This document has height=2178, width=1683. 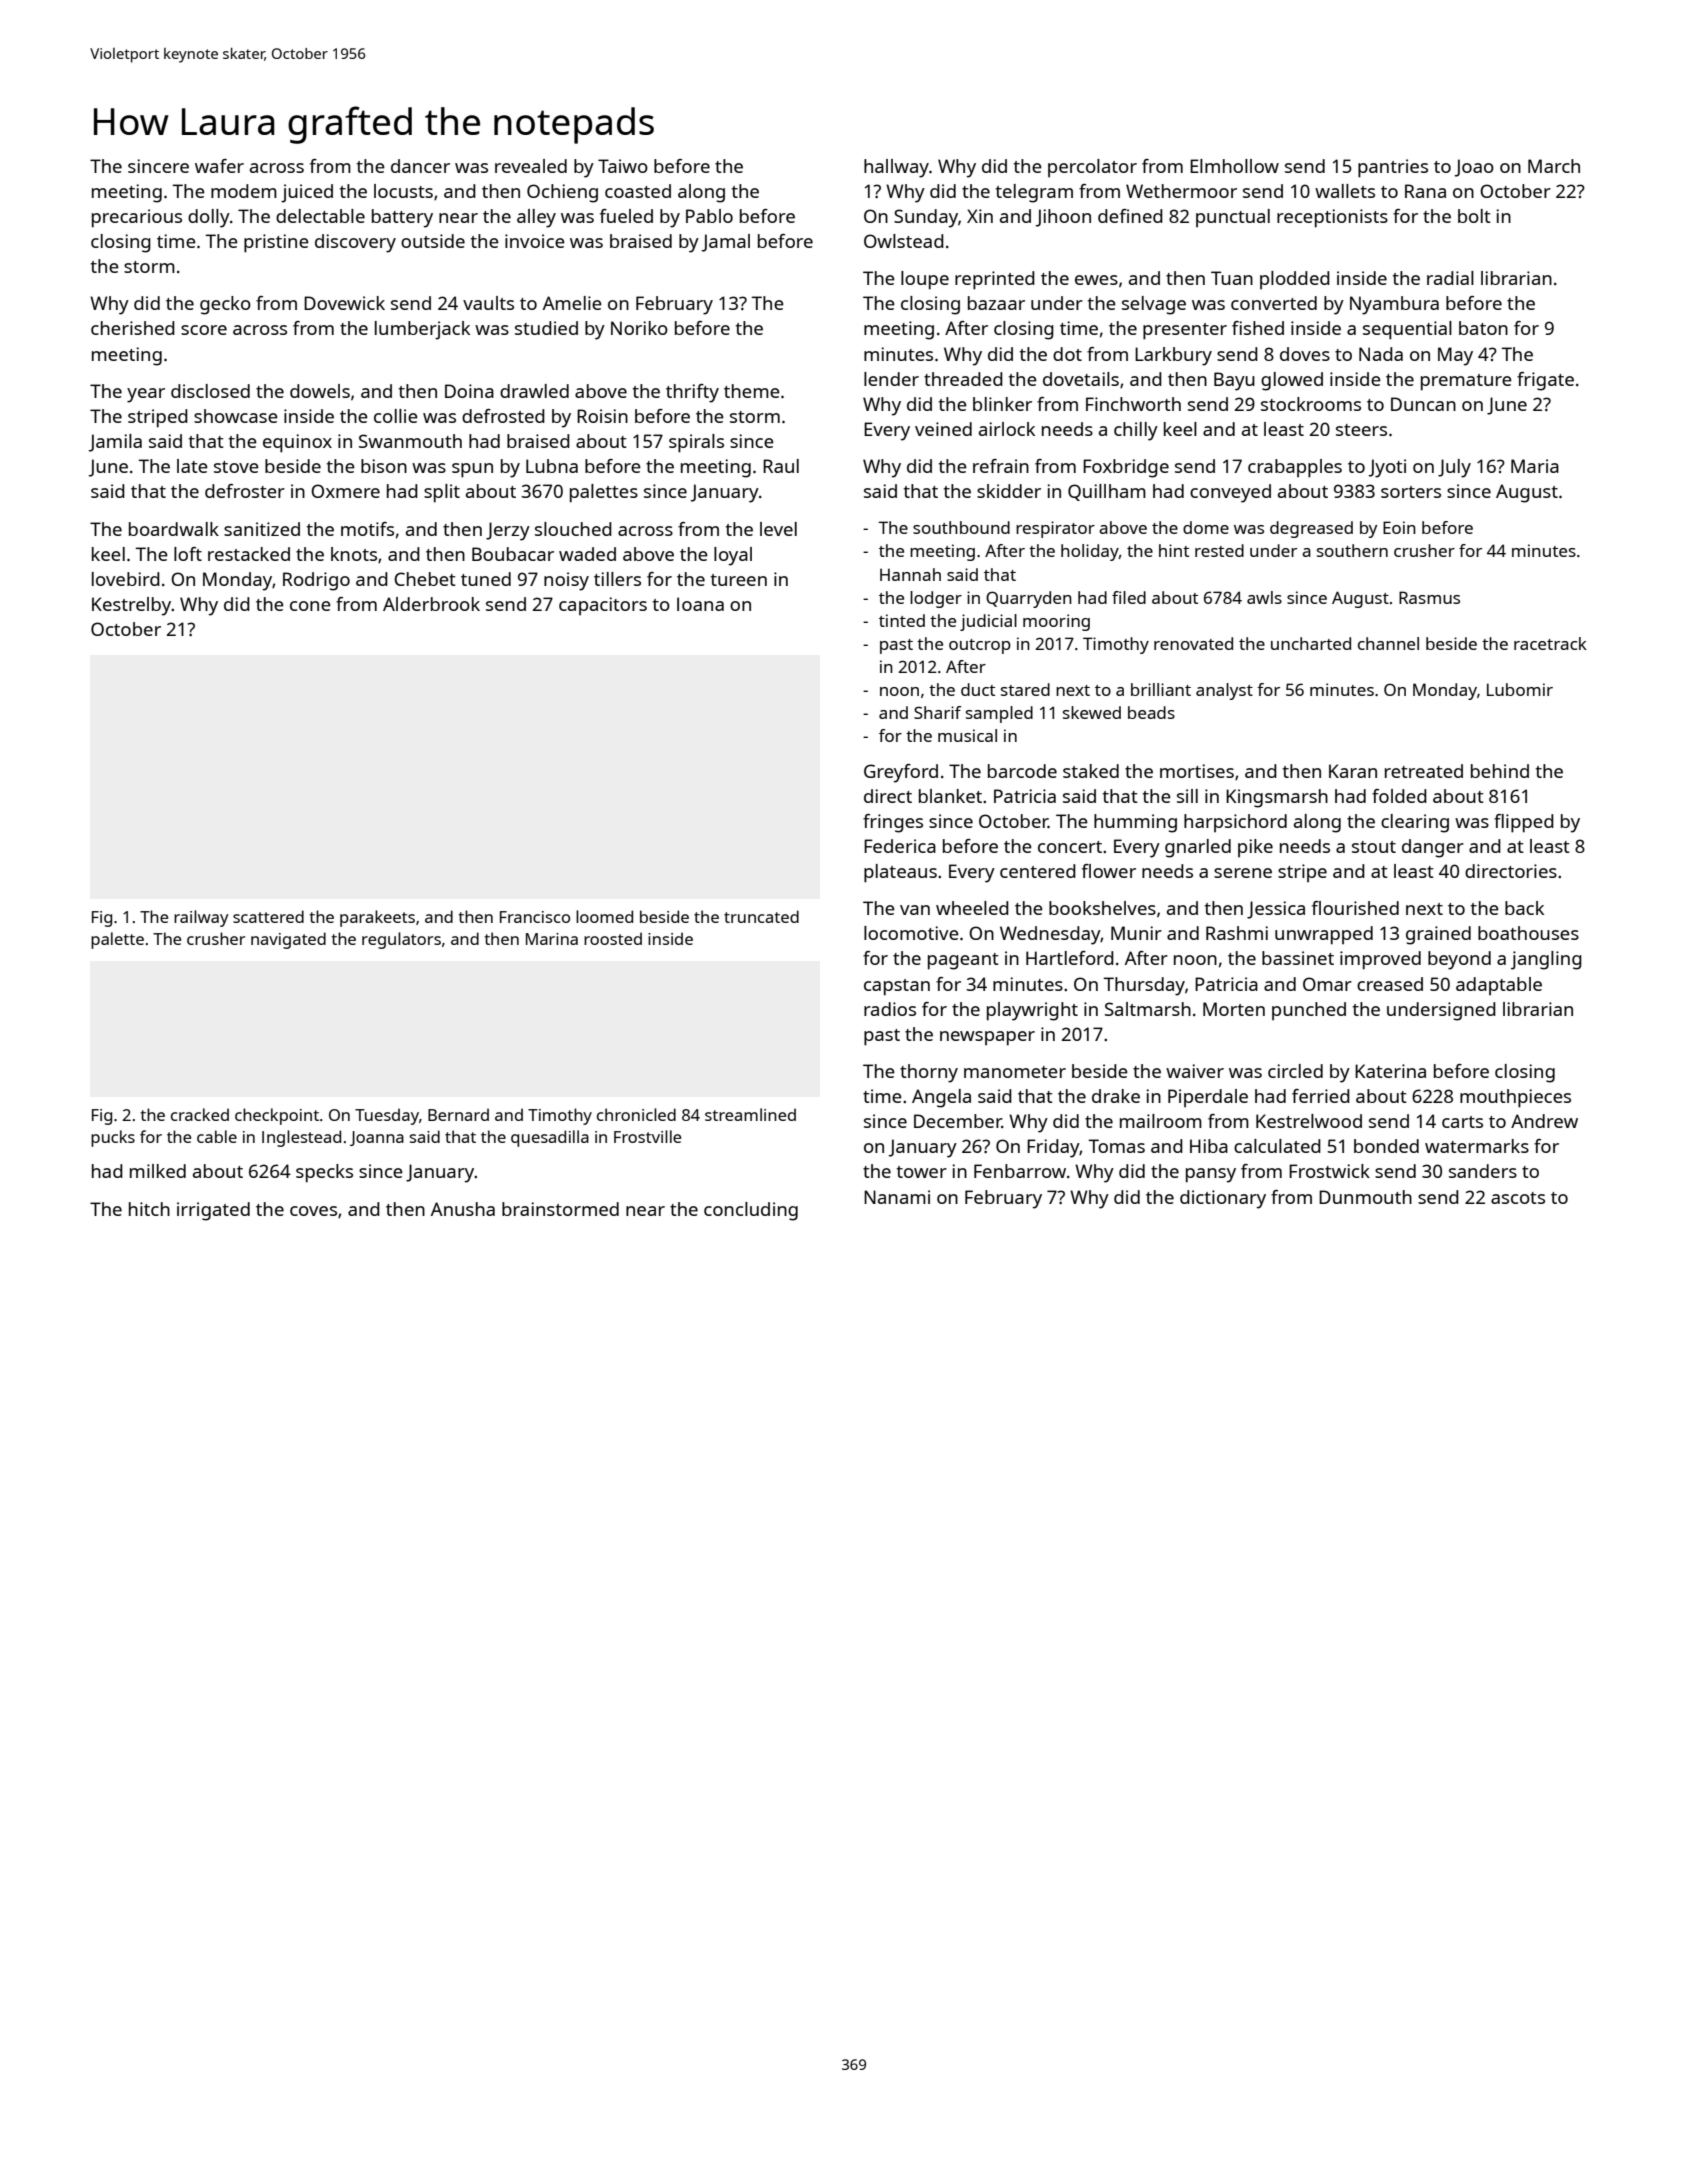 What do you see at coordinates (316, 581) in the document?
I see `Rodrigo` at bounding box center [316, 581].
